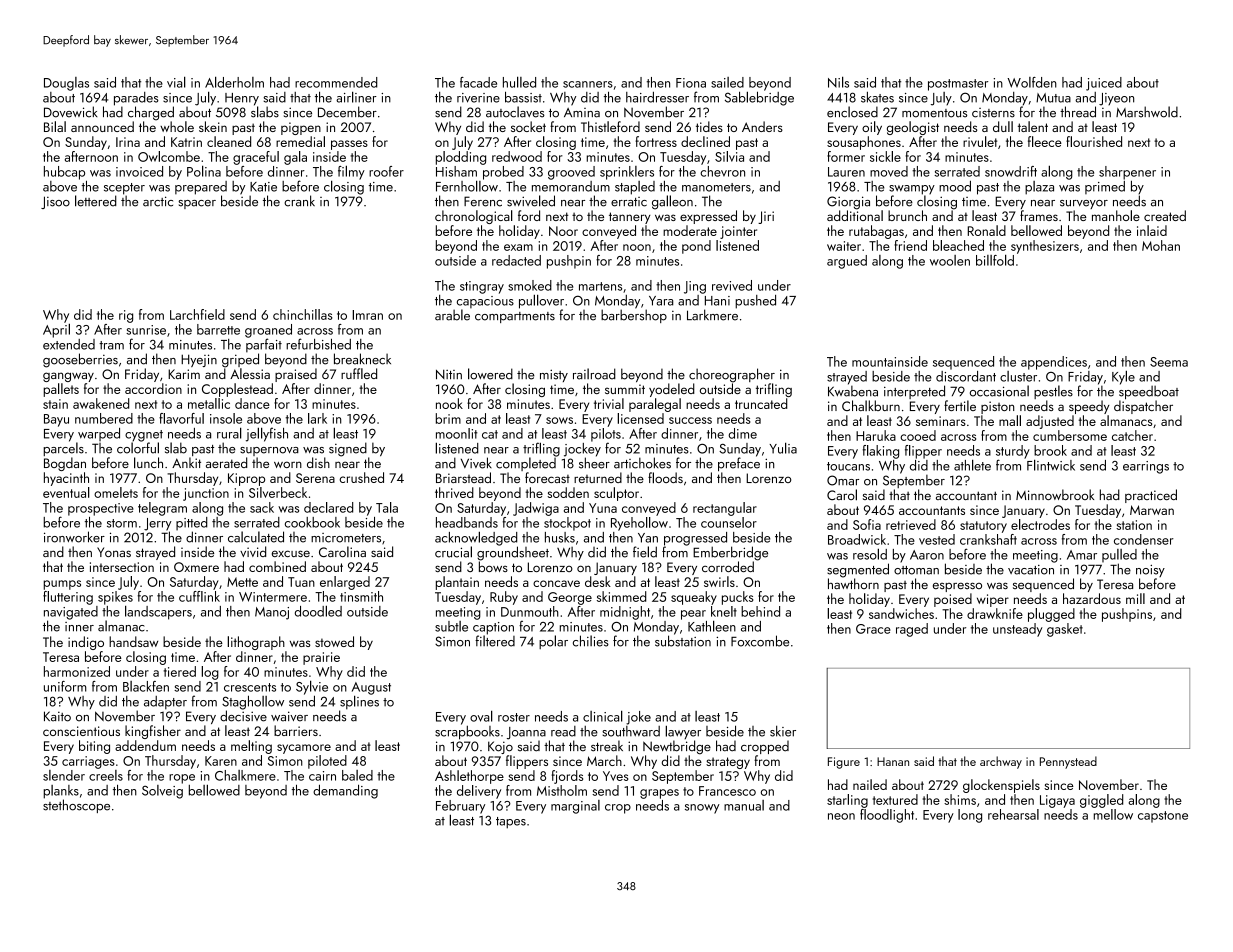 The width and height of the screenshot is (1233, 952). What do you see at coordinates (519, 82) in the screenshot?
I see `hulled` at bounding box center [519, 82].
